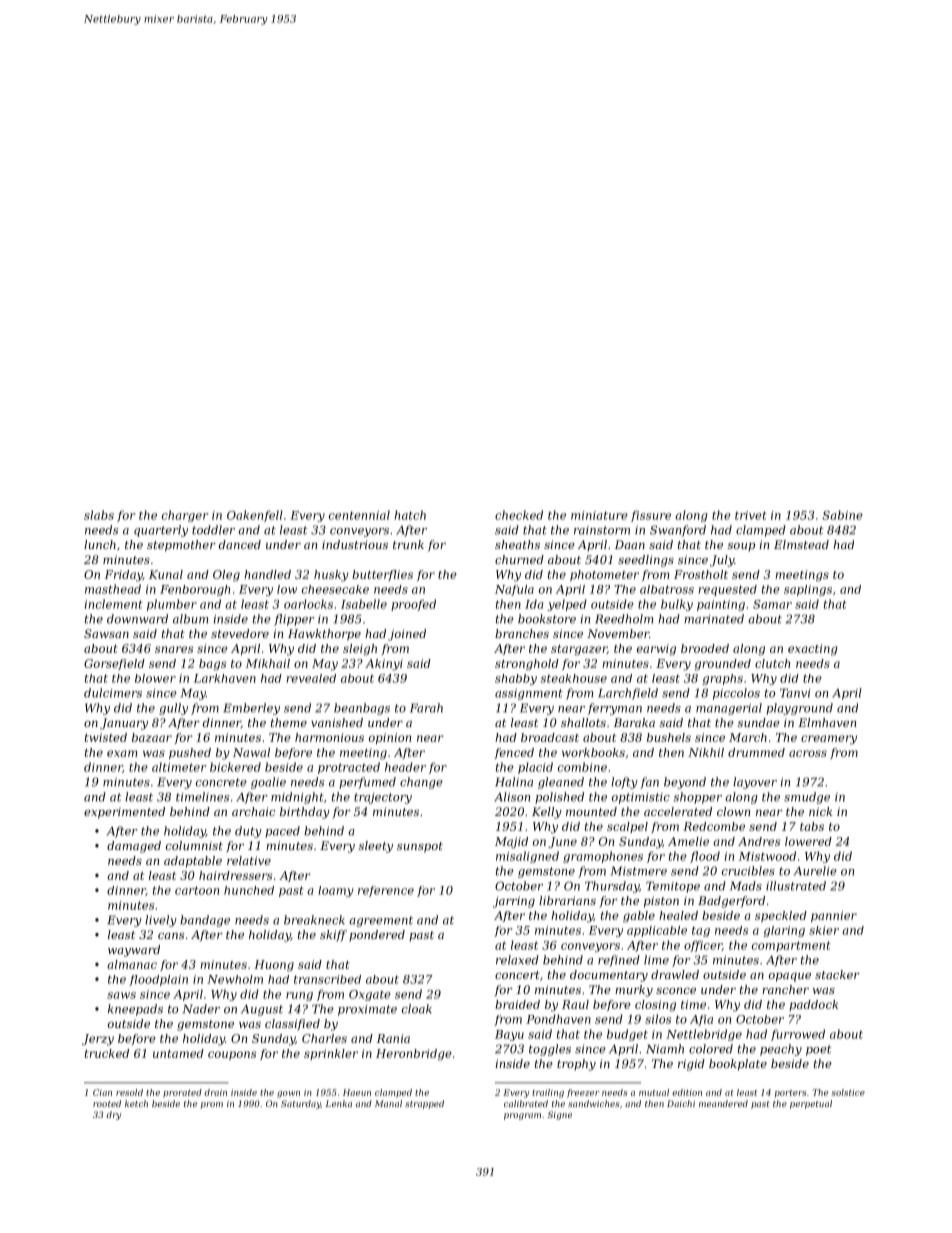  What do you see at coordinates (517, 960) in the screenshot?
I see `relaxed` at bounding box center [517, 960].
